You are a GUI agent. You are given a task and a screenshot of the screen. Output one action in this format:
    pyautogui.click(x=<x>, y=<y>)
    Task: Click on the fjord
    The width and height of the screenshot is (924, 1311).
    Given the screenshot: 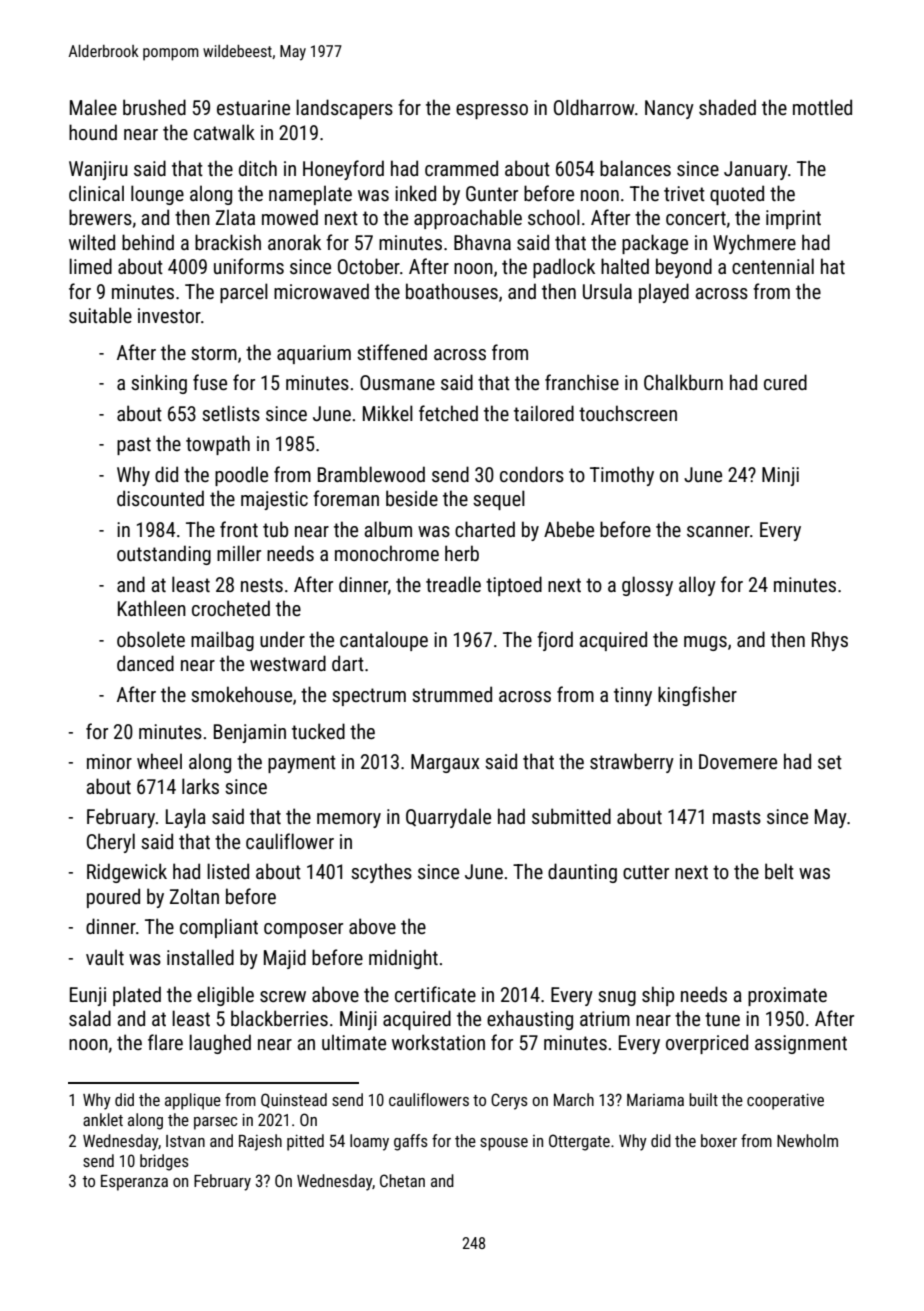 What is the action you would take?
    pyautogui.click(x=555, y=641)
